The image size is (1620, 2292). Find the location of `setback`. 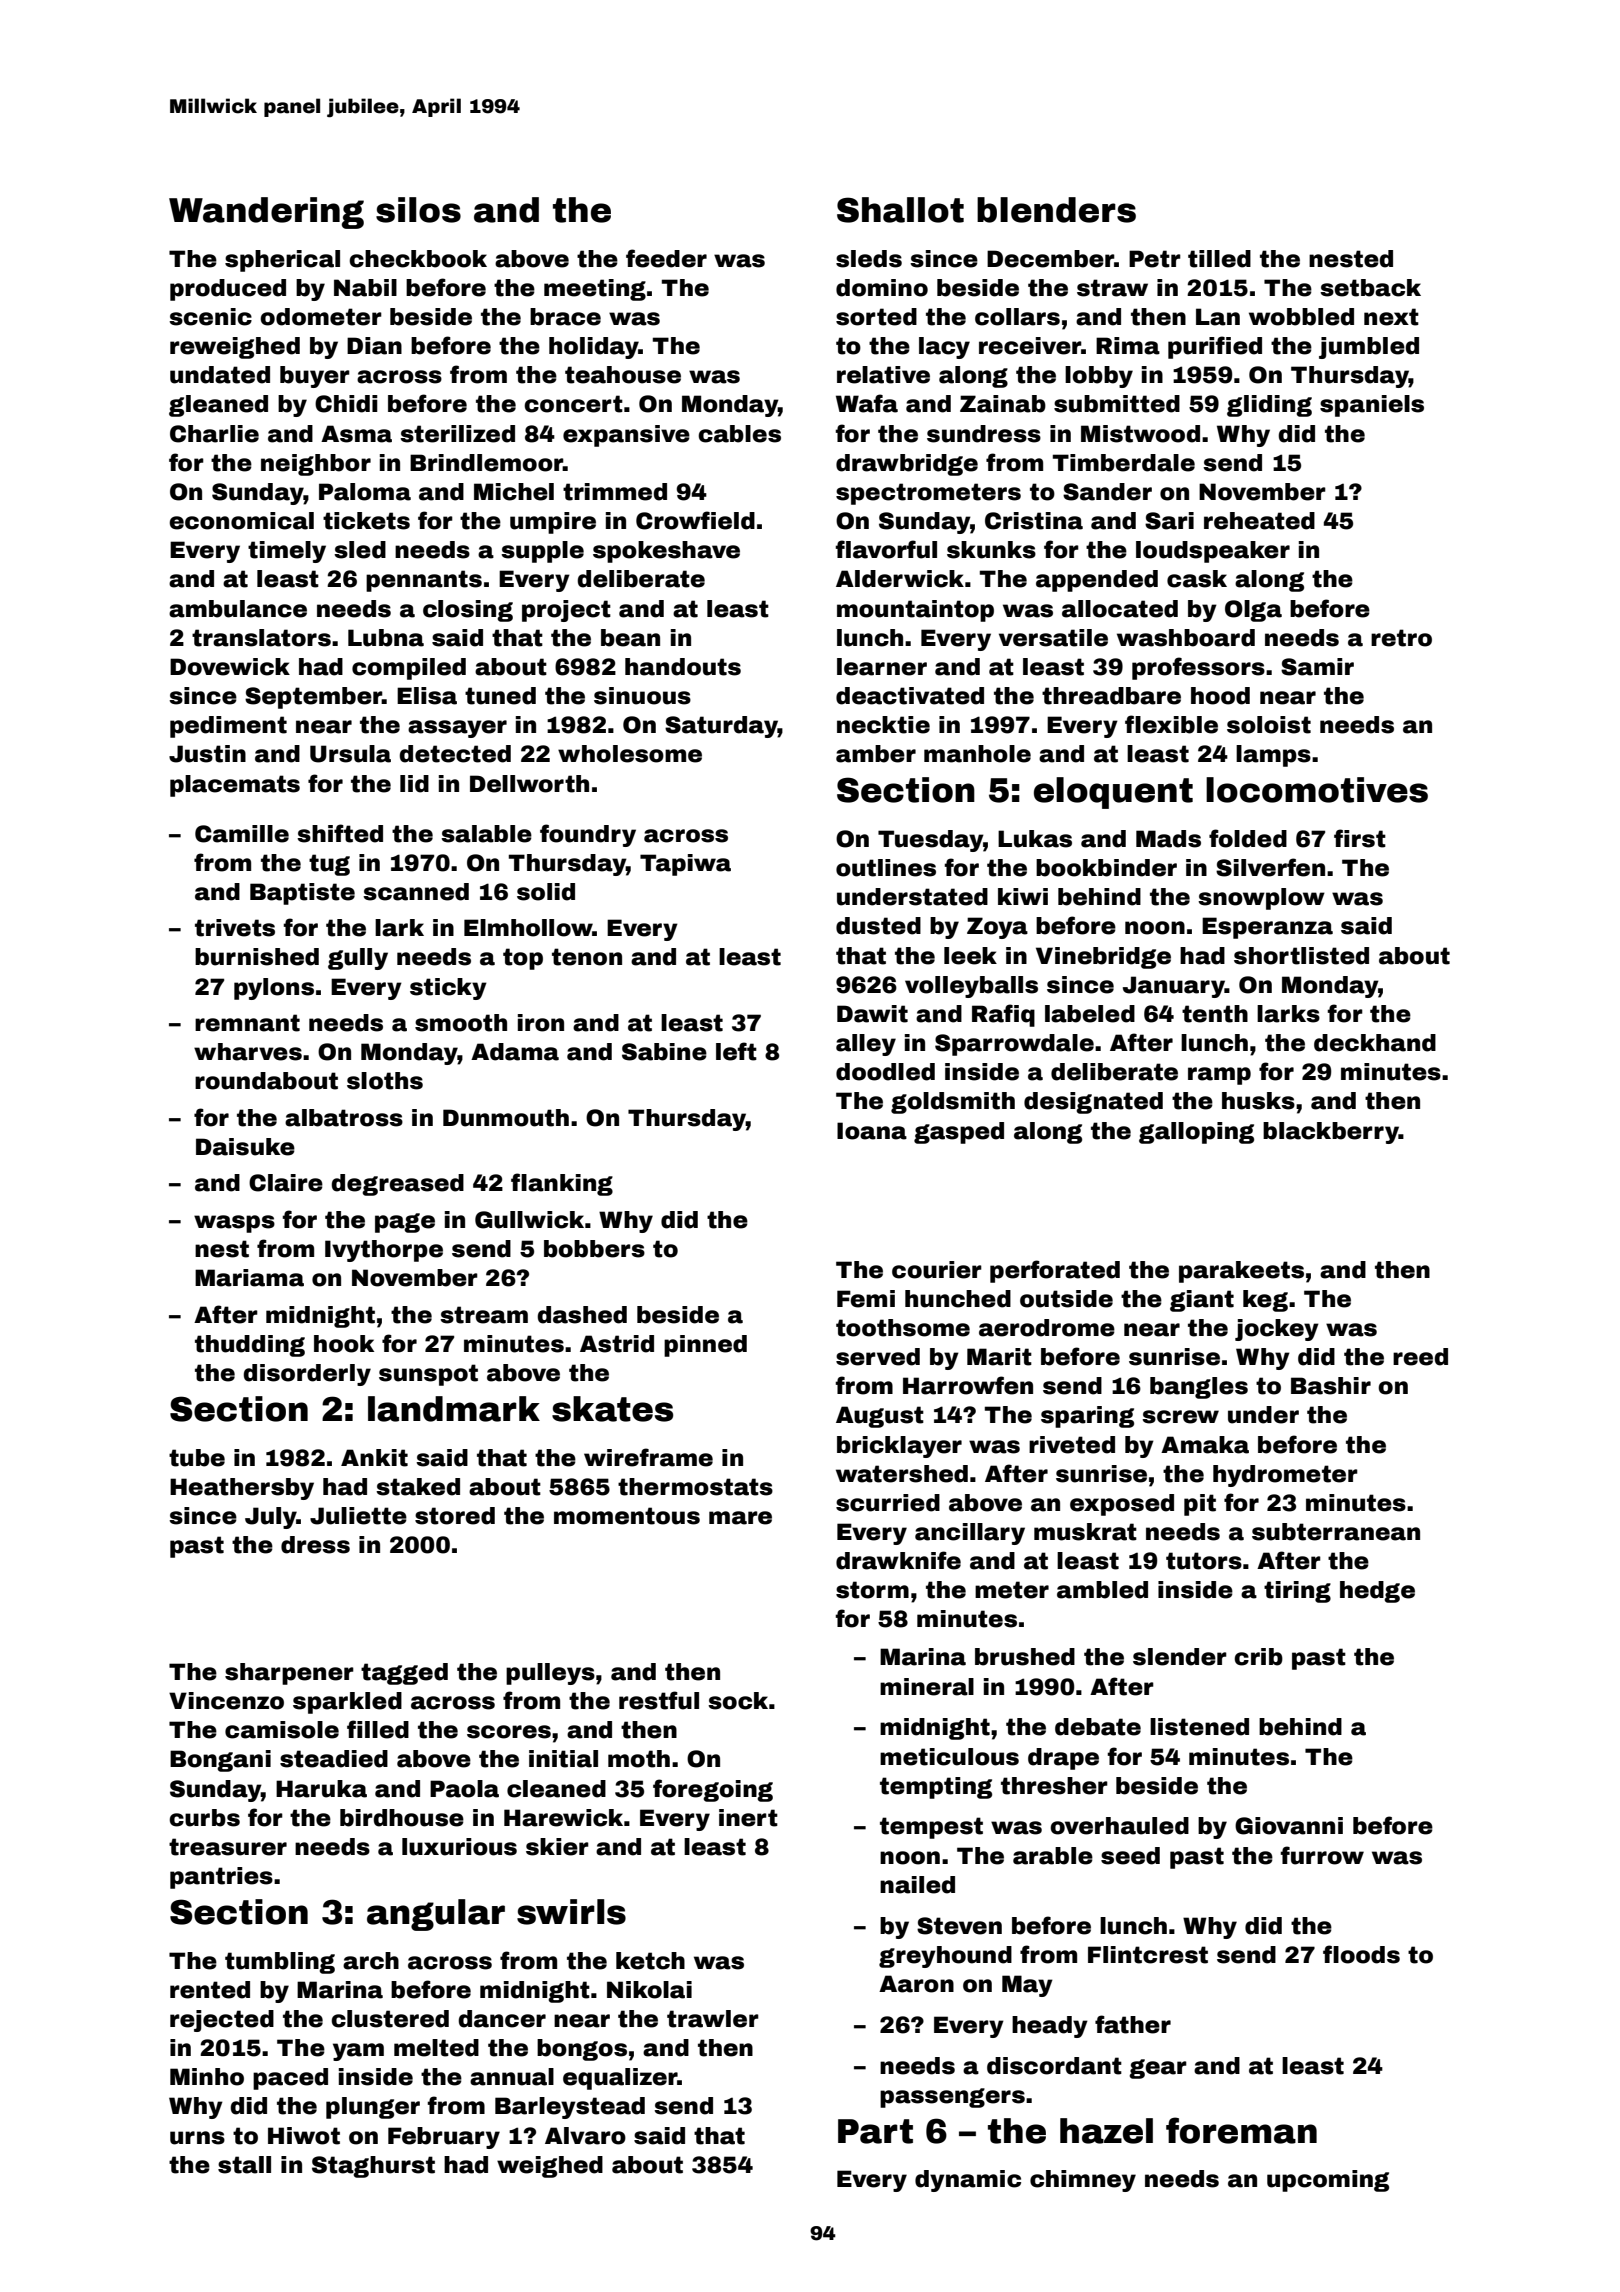

setback is located at coordinates (1370, 288).
